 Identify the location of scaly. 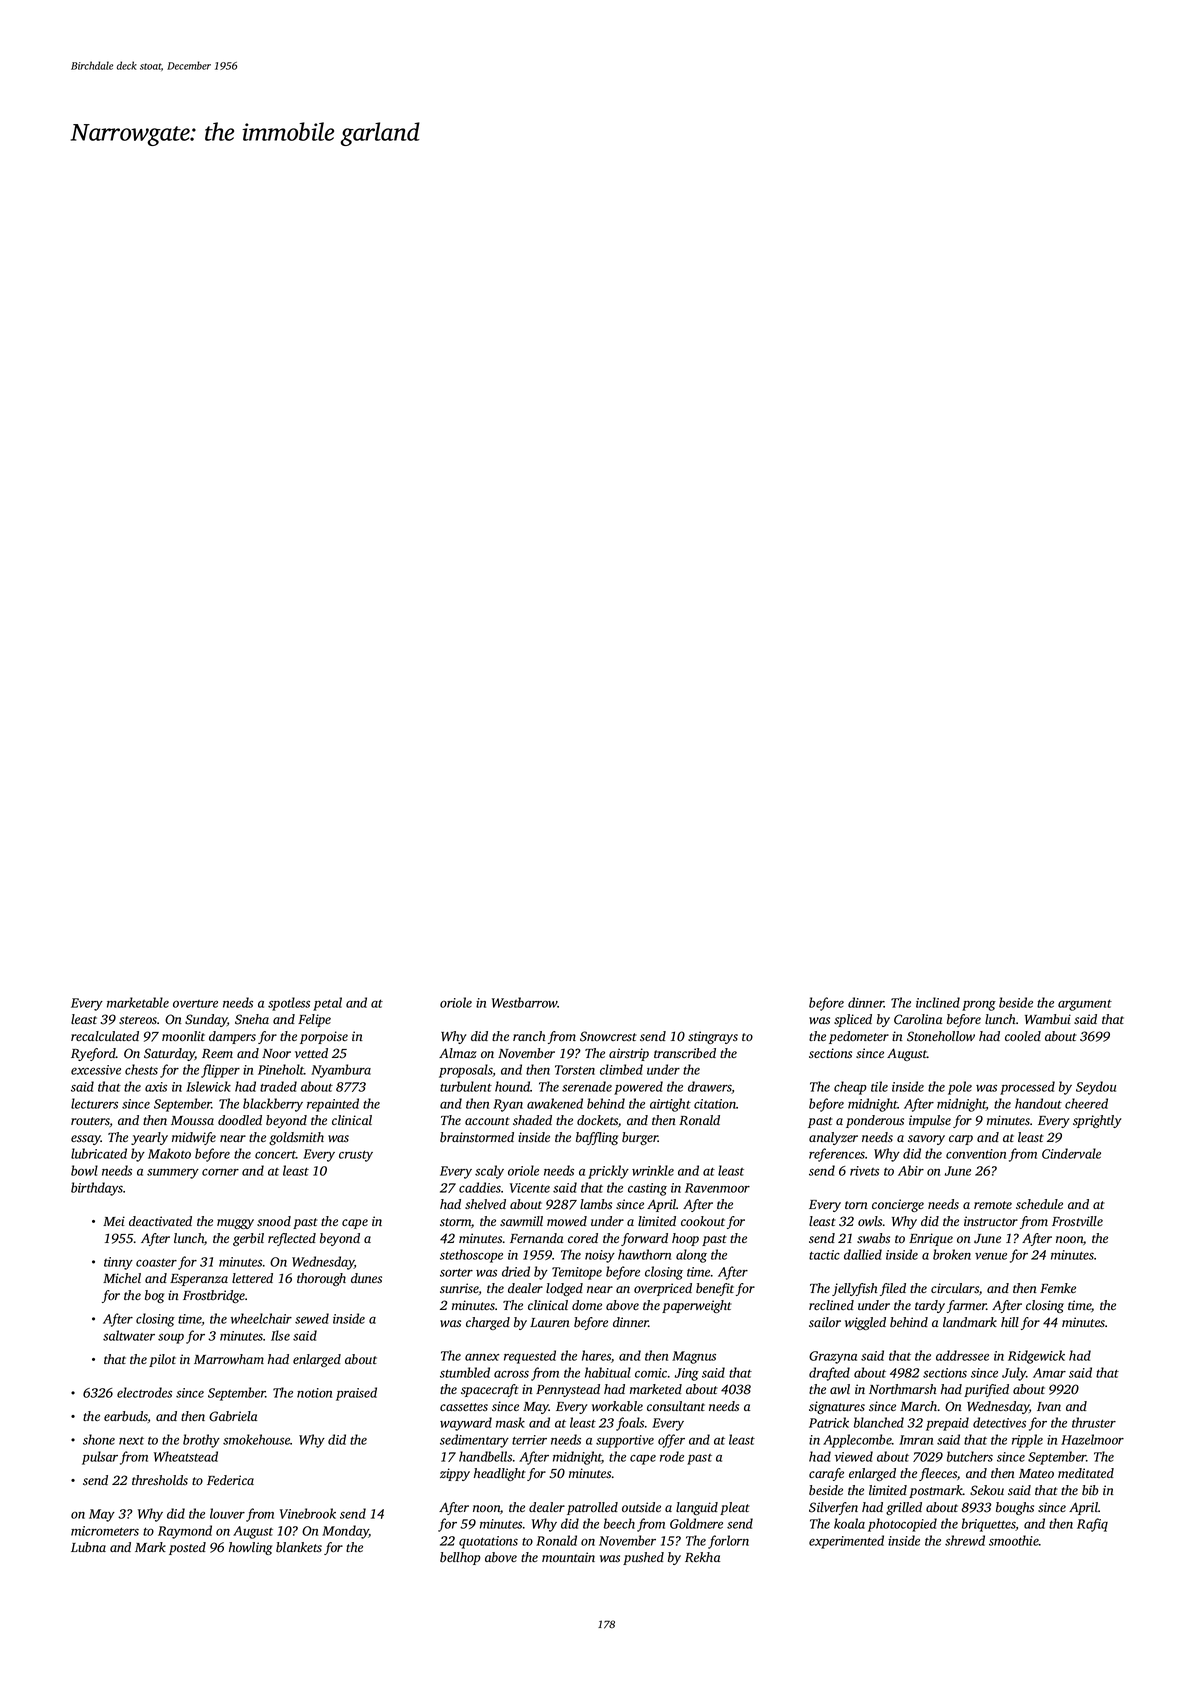
(489, 1172).
